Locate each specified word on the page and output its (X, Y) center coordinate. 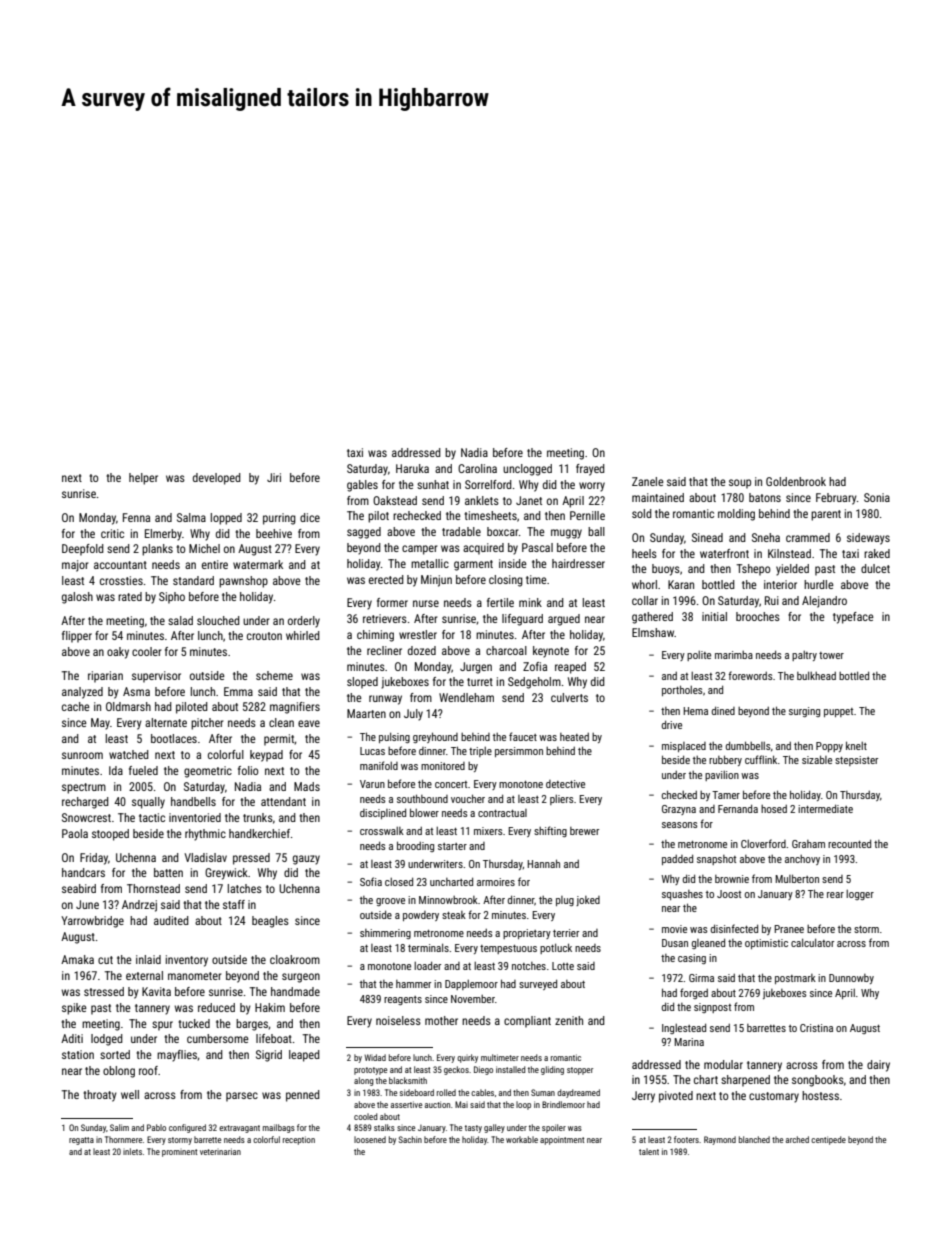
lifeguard (522, 620)
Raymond (720, 1140)
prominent (179, 1153)
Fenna (136, 517)
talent (649, 1151)
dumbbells (748, 745)
